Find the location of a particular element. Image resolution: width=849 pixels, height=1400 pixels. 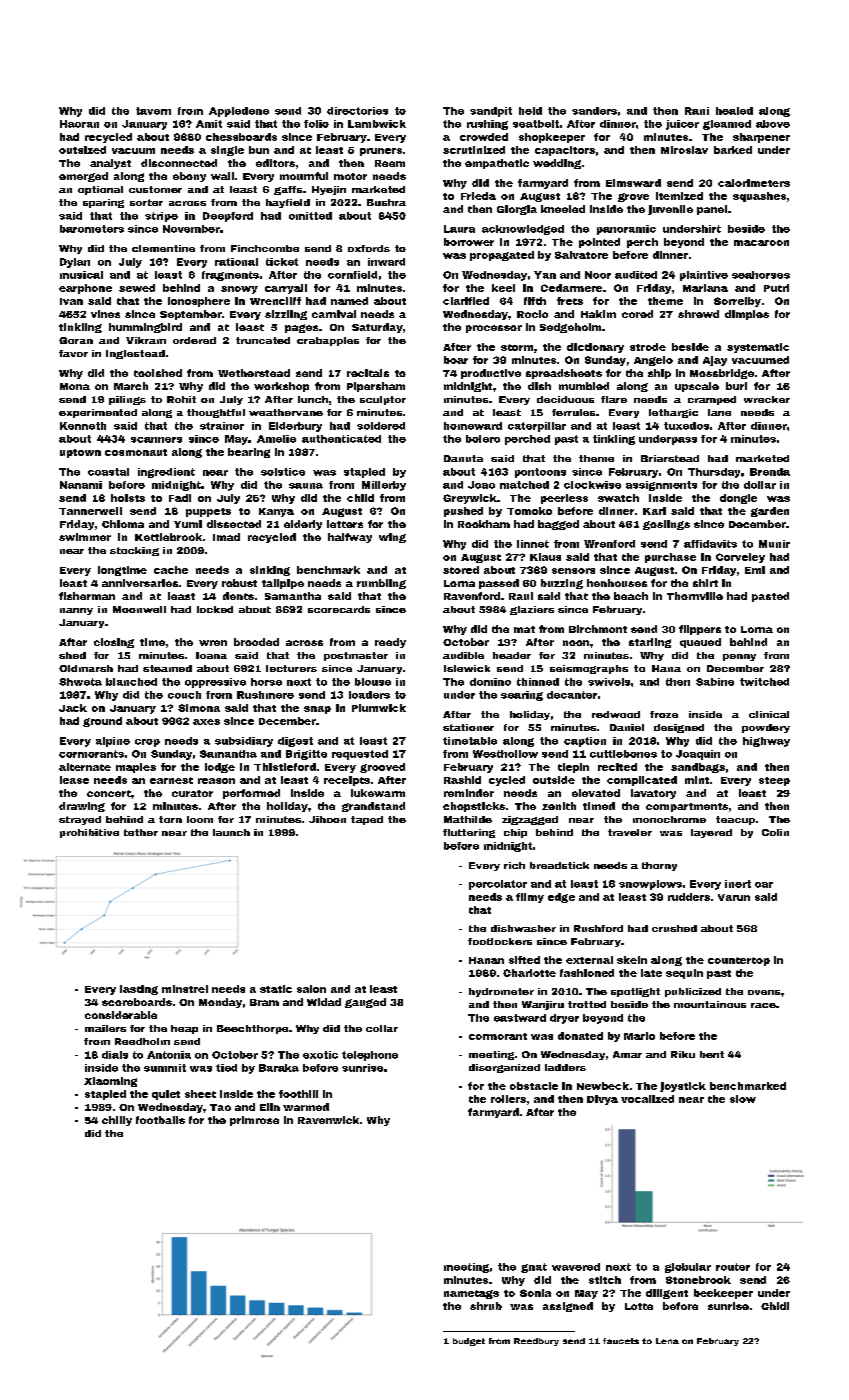

above is located at coordinates (773, 124).
